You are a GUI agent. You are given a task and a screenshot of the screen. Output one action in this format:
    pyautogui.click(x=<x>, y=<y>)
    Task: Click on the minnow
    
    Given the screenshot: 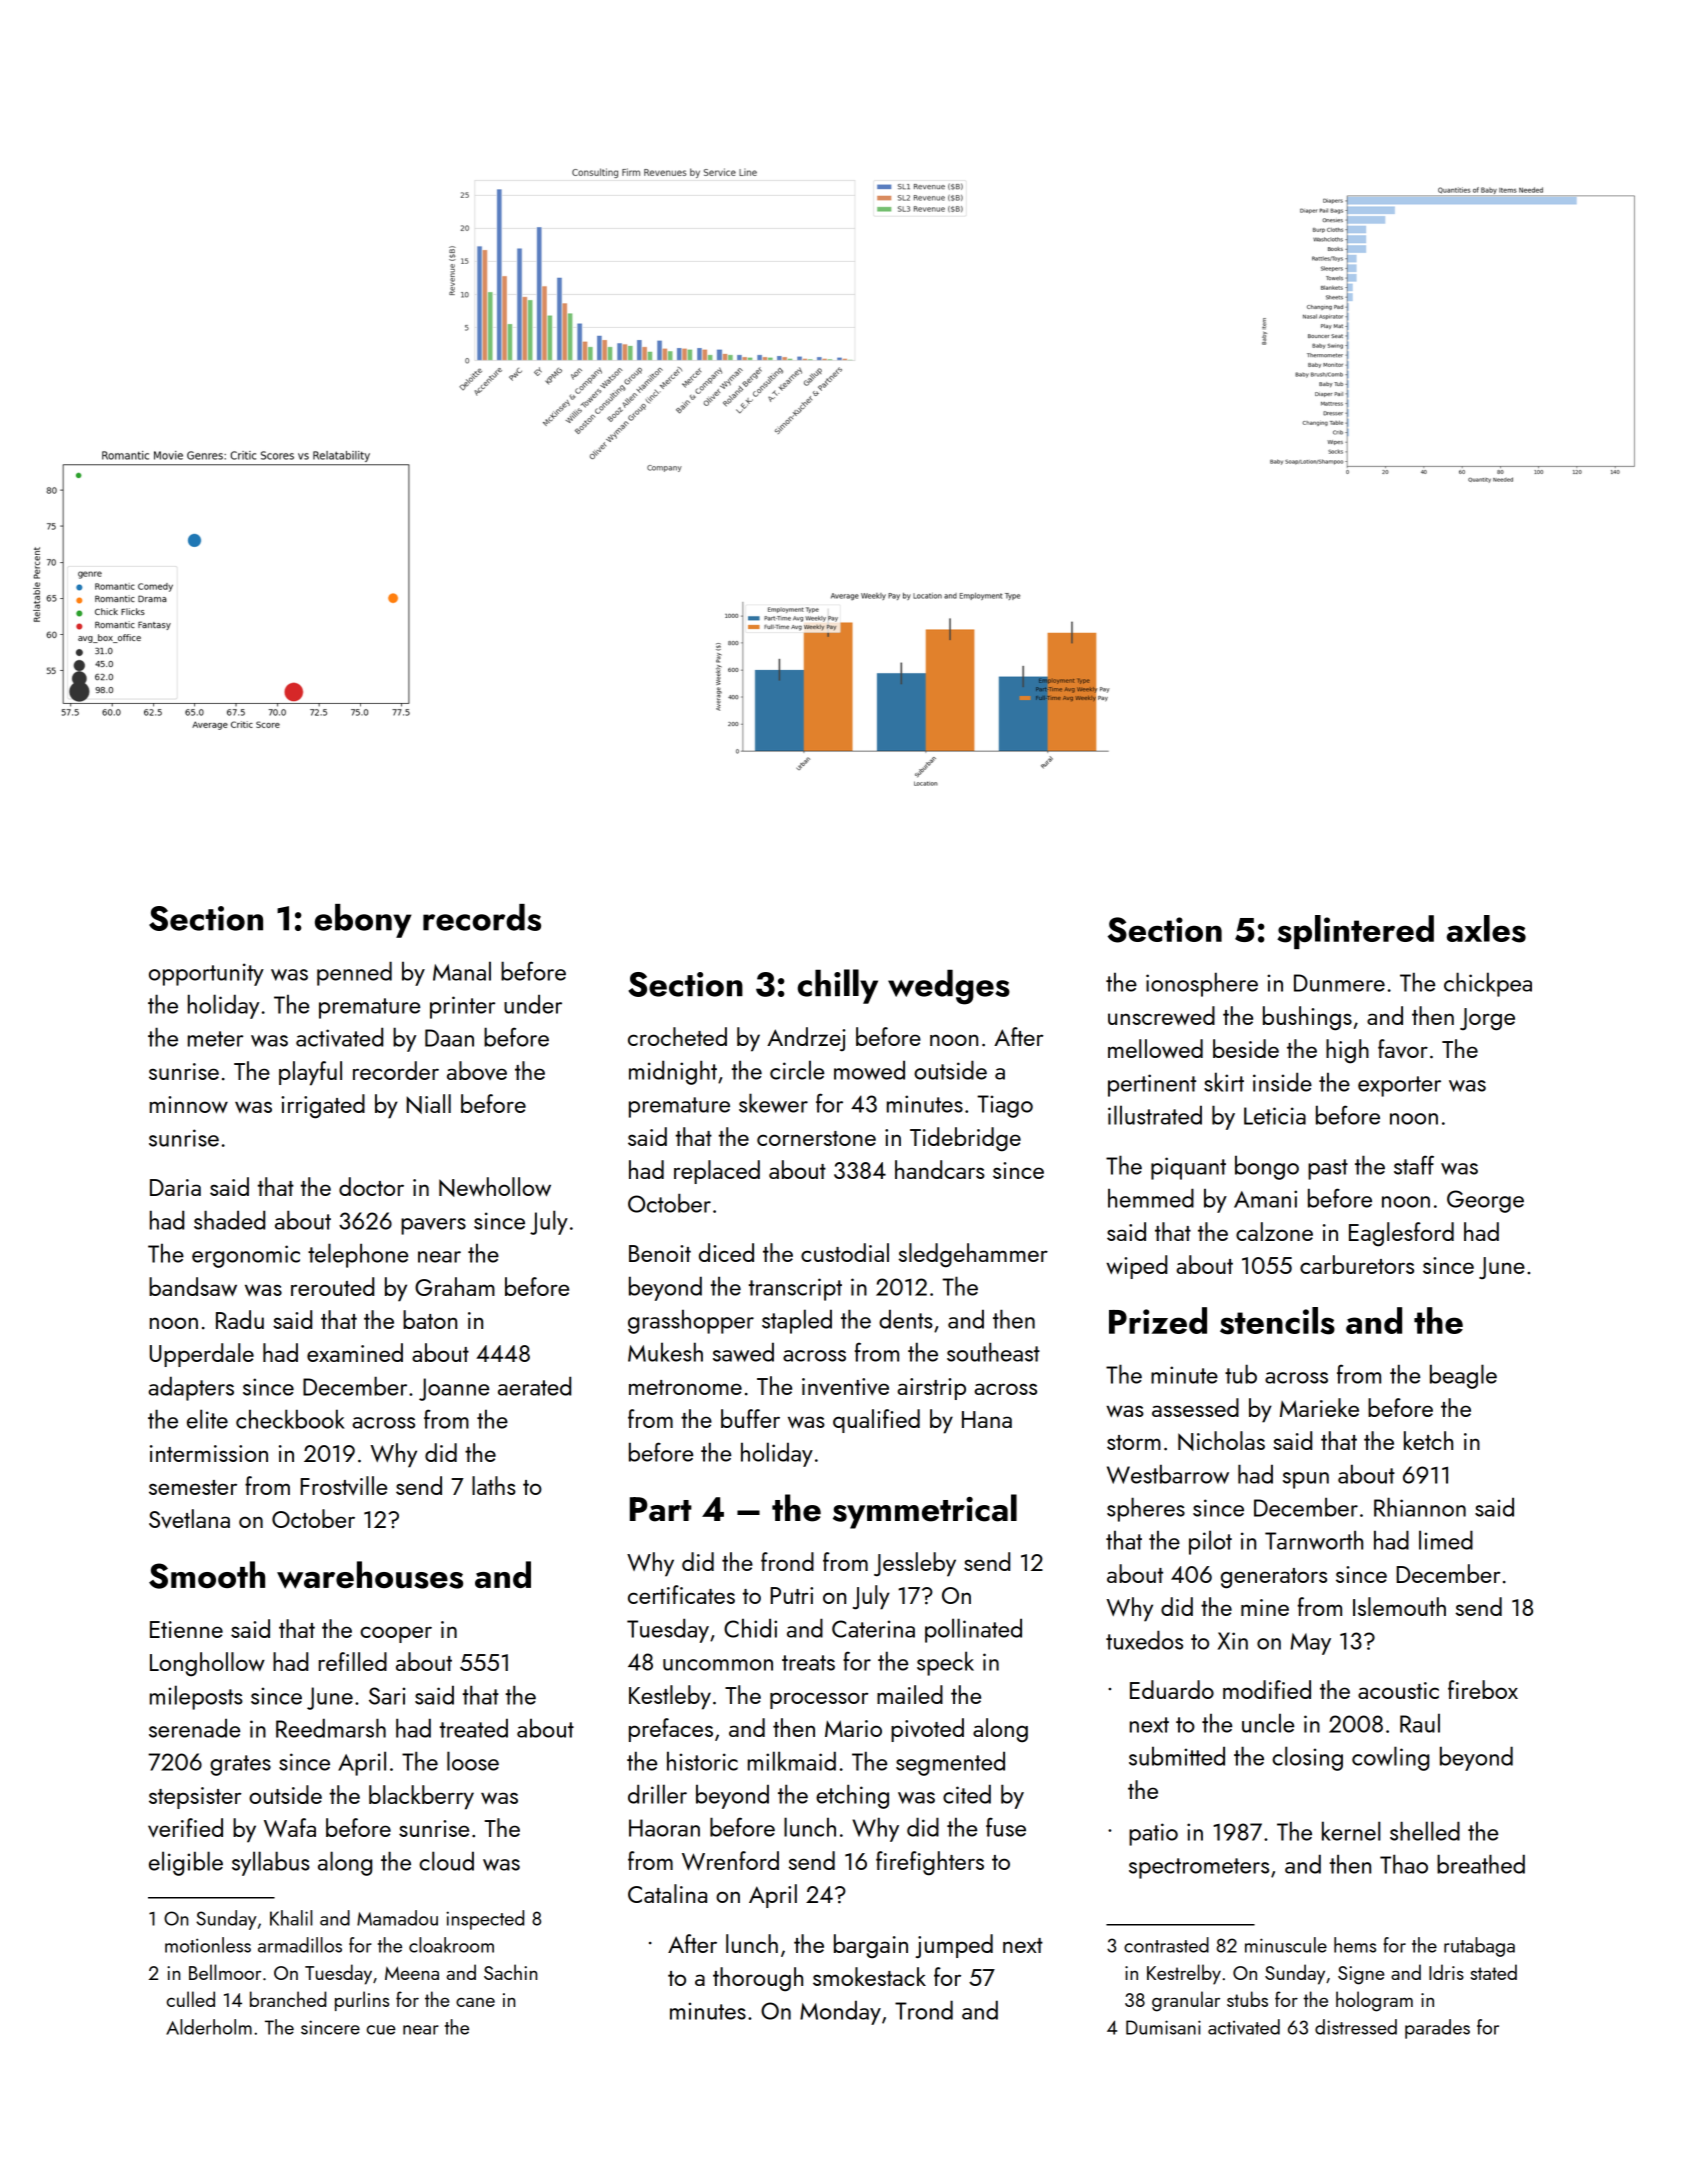 What is the action you would take?
    pyautogui.click(x=189, y=1104)
